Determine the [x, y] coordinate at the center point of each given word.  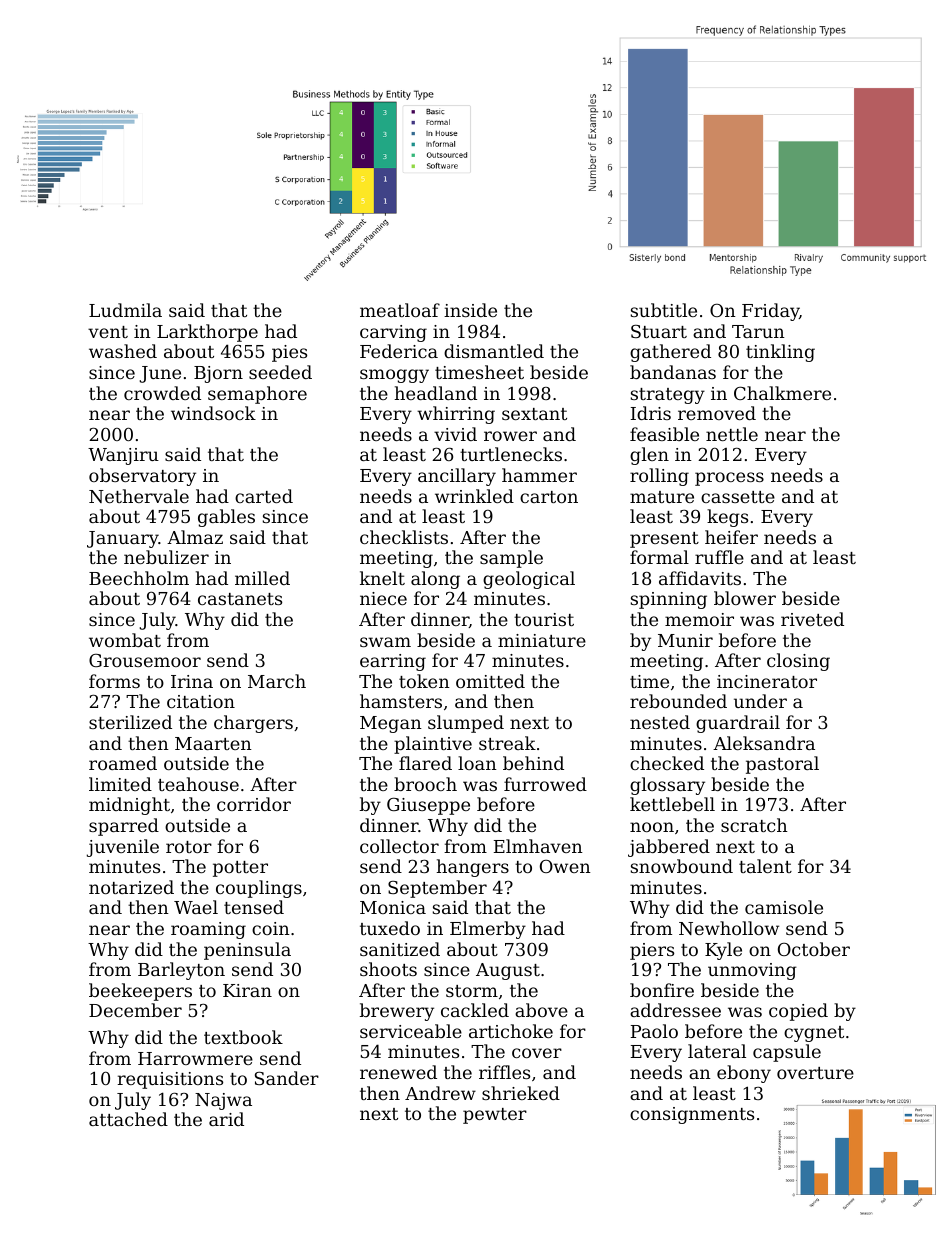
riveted [812, 619]
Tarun [758, 331]
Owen [565, 866]
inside [470, 310]
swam [385, 642]
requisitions [170, 1080]
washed [123, 351]
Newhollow [729, 928]
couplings [259, 889]
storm [472, 991]
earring [393, 662]
